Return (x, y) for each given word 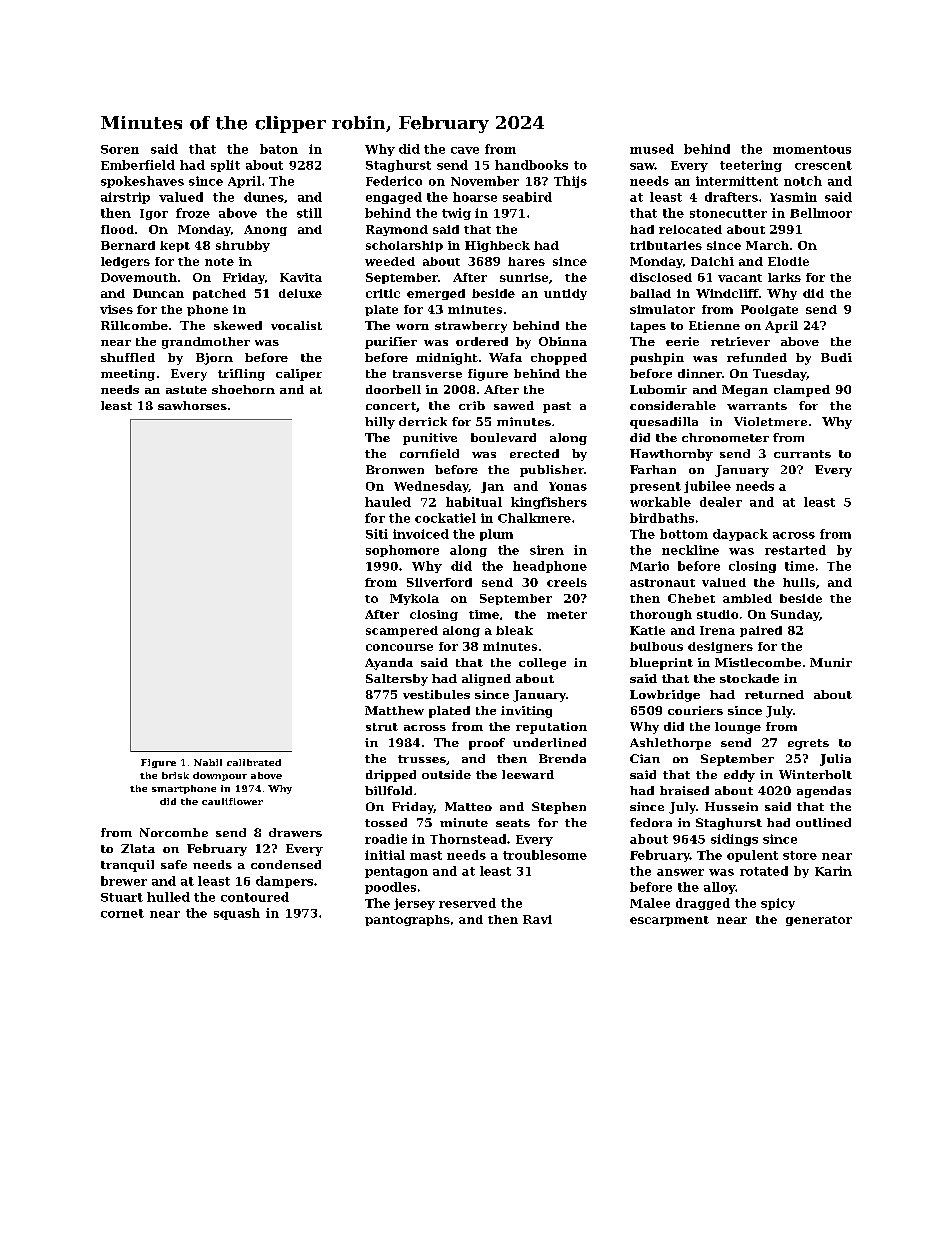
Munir (831, 662)
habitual (474, 502)
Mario (649, 566)
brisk (175, 775)
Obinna (563, 341)
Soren (120, 149)
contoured (255, 897)
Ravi (537, 919)
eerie (682, 341)
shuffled (128, 357)
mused (652, 149)
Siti (377, 534)
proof (487, 744)
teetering (751, 166)
